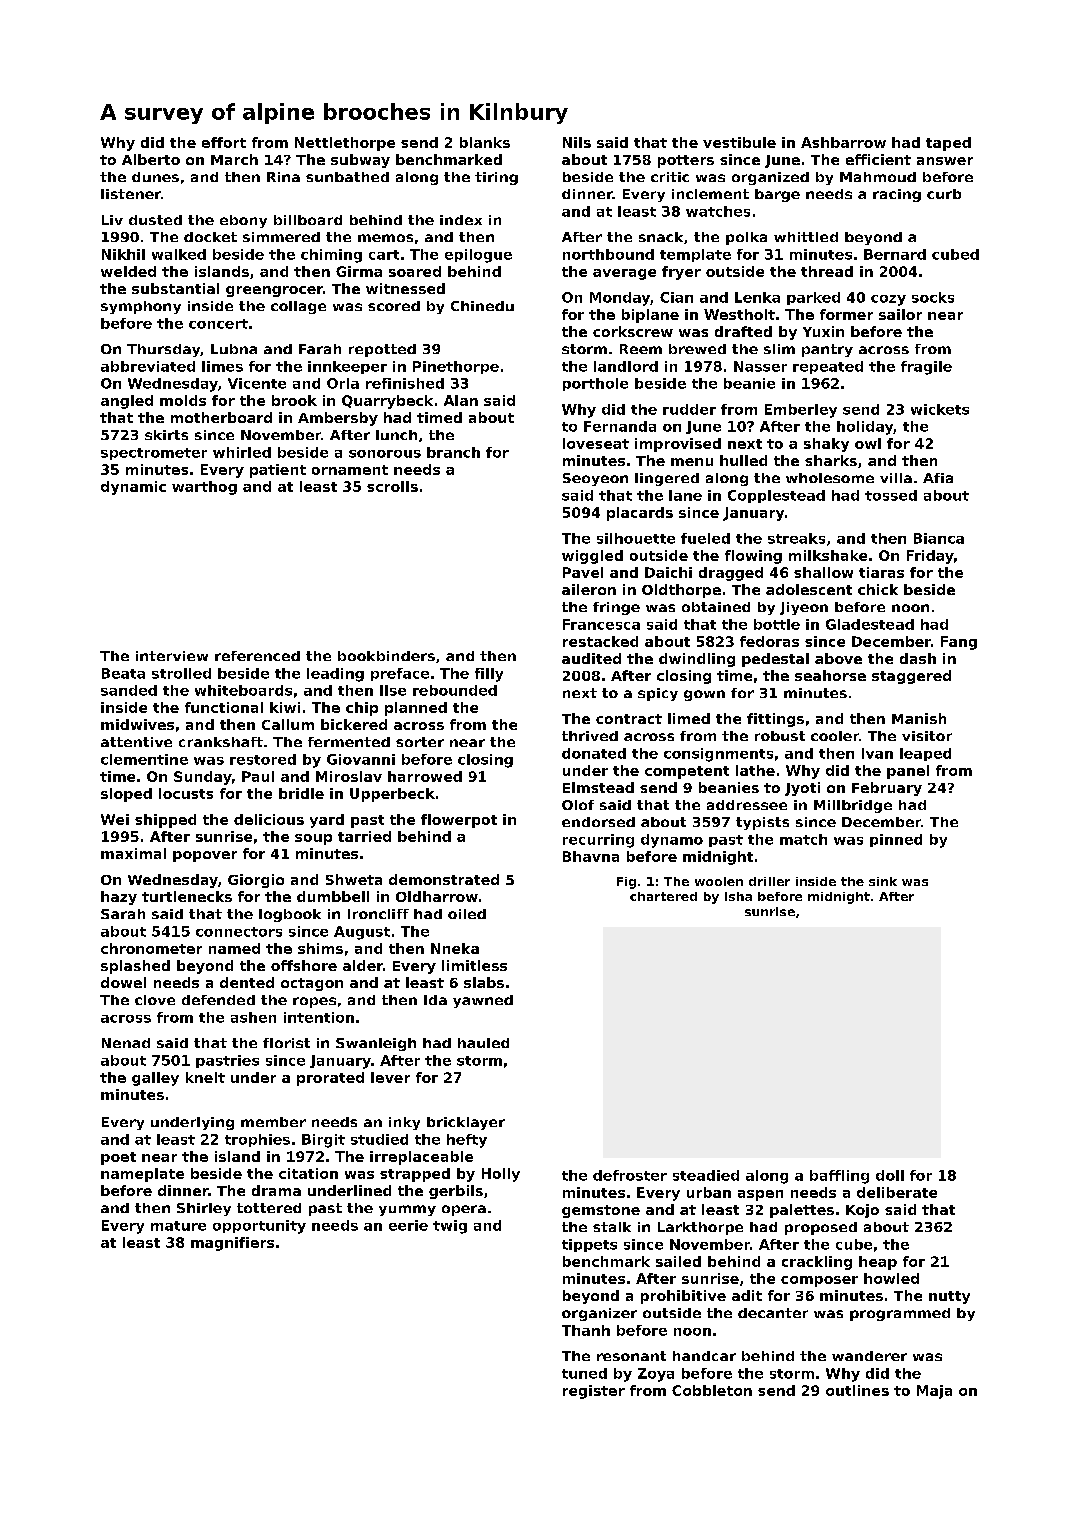 This screenshot has height=1532, width=1083. I want to click on Fang, so click(959, 643).
